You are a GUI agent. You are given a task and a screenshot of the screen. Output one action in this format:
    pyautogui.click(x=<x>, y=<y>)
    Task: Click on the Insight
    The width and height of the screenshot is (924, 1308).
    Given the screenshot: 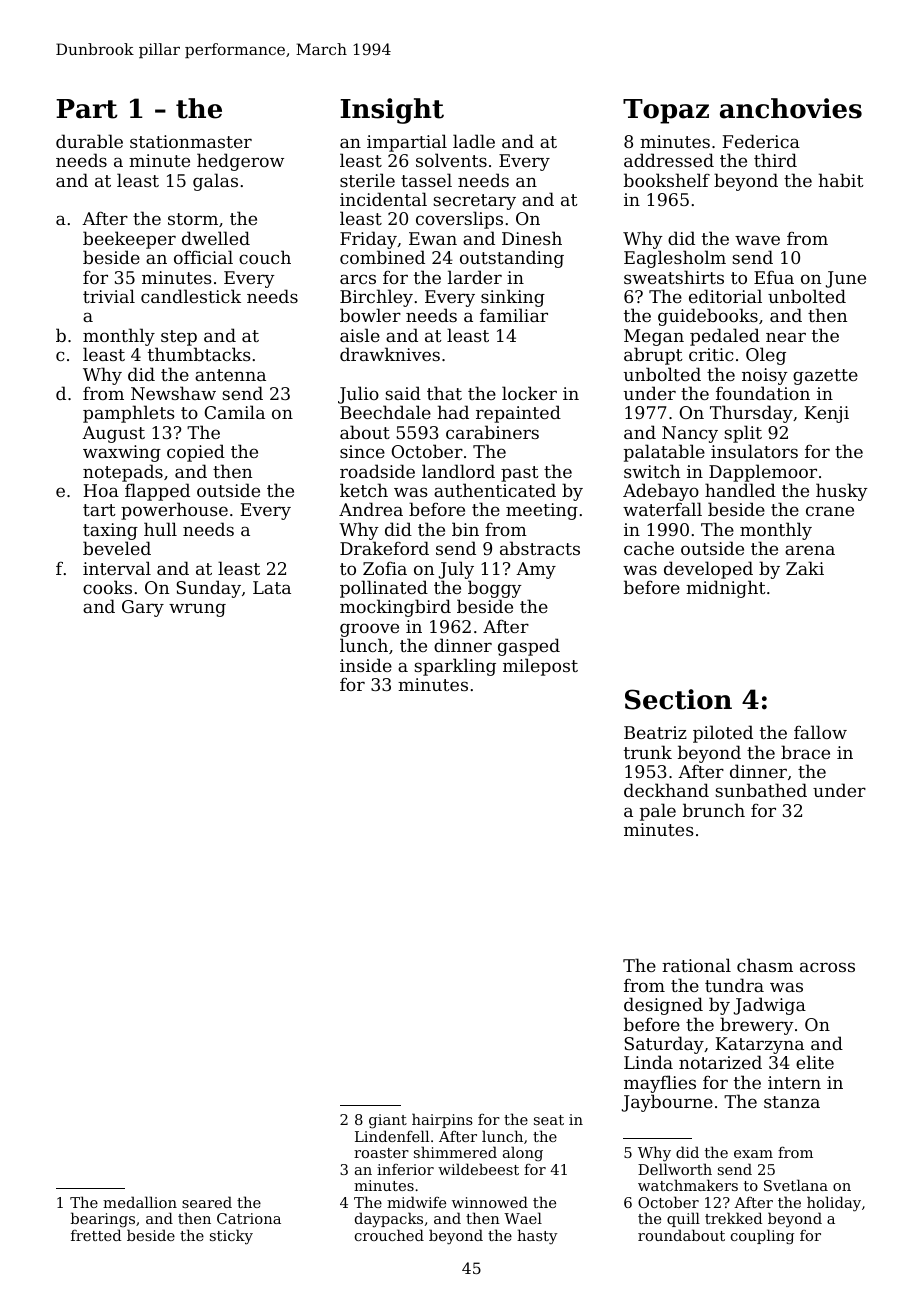 What is the action you would take?
    pyautogui.click(x=392, y=111)
